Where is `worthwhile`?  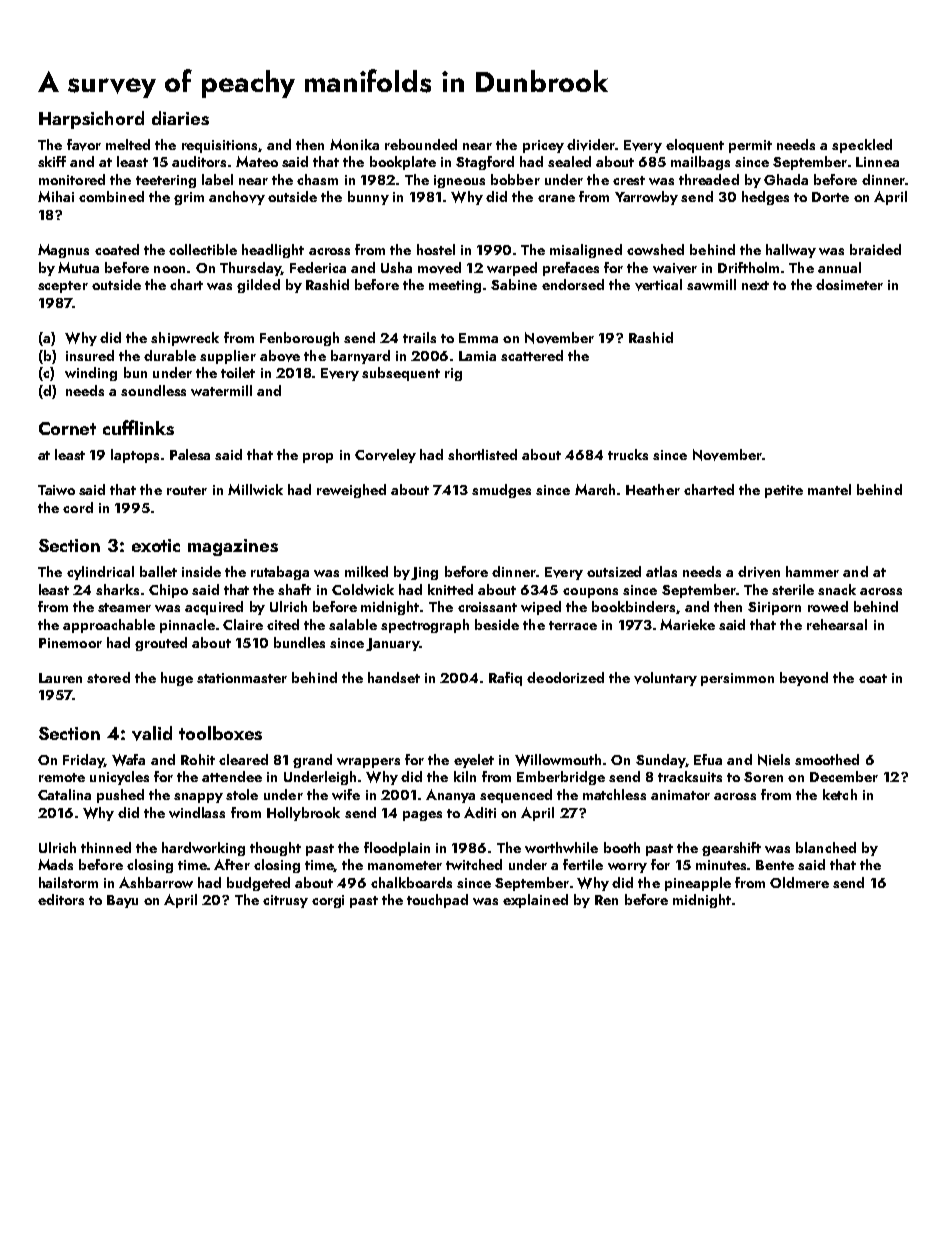 worthwhile is located at coordinates (561, 847).
